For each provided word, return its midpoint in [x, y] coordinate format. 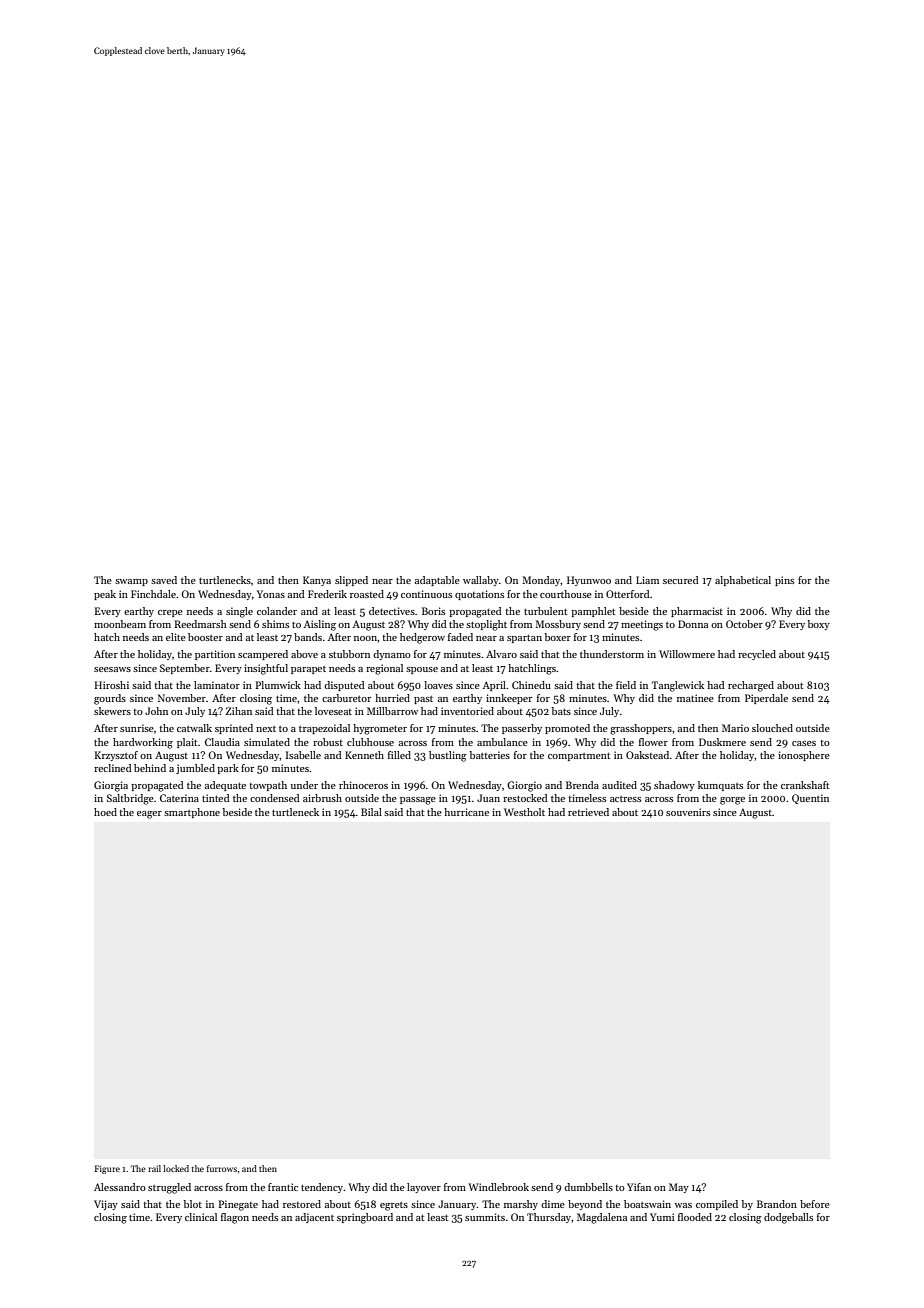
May [679, 1188]
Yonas [271, 594]
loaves [438, 685]
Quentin [810, 799]
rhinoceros [363, 785]
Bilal [371, 812]
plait [187, 743]
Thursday [549, 1218]
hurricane [466, 812]
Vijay [106, 1205]
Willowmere [687, 654]
